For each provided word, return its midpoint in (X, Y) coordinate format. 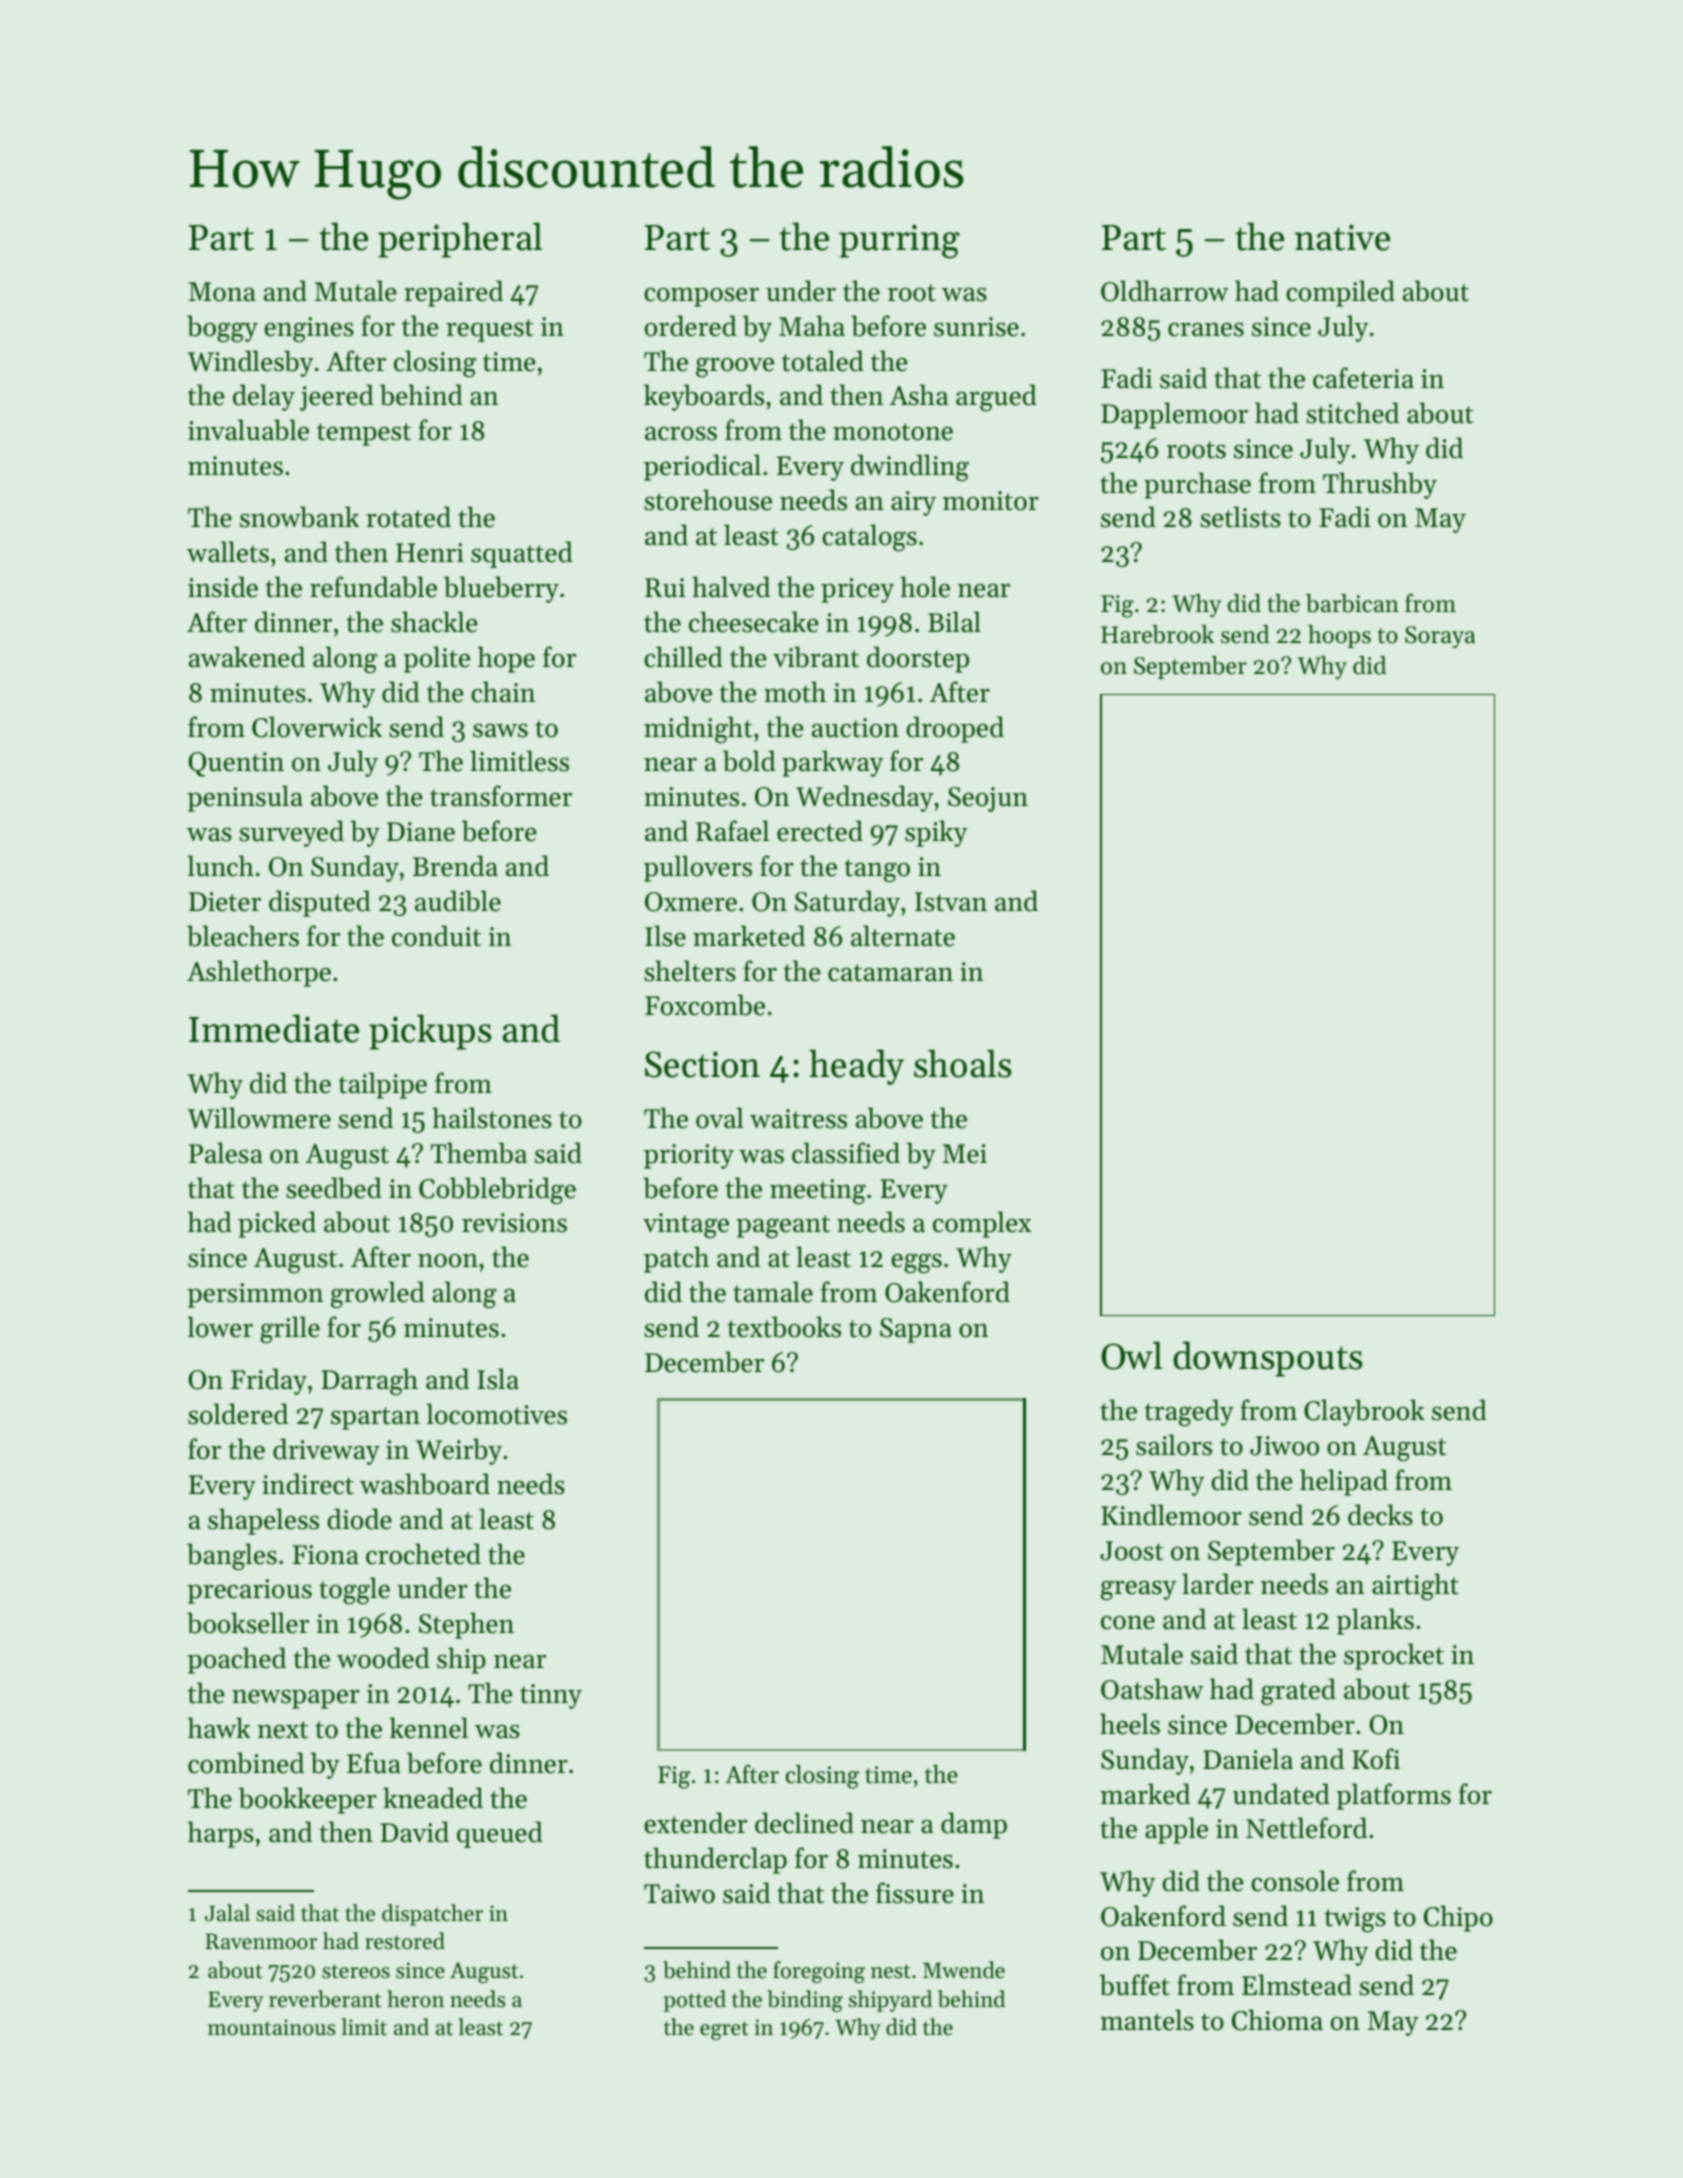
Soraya (1440, 637)
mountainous (271, 2027)
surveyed (291, 833)
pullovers (698, 868)
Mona (222, 292)
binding (805, 2001)
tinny (551, 1696)
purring (899, 241)
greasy (1139, 1590)
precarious (249, 1591)
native (1342, 237)
